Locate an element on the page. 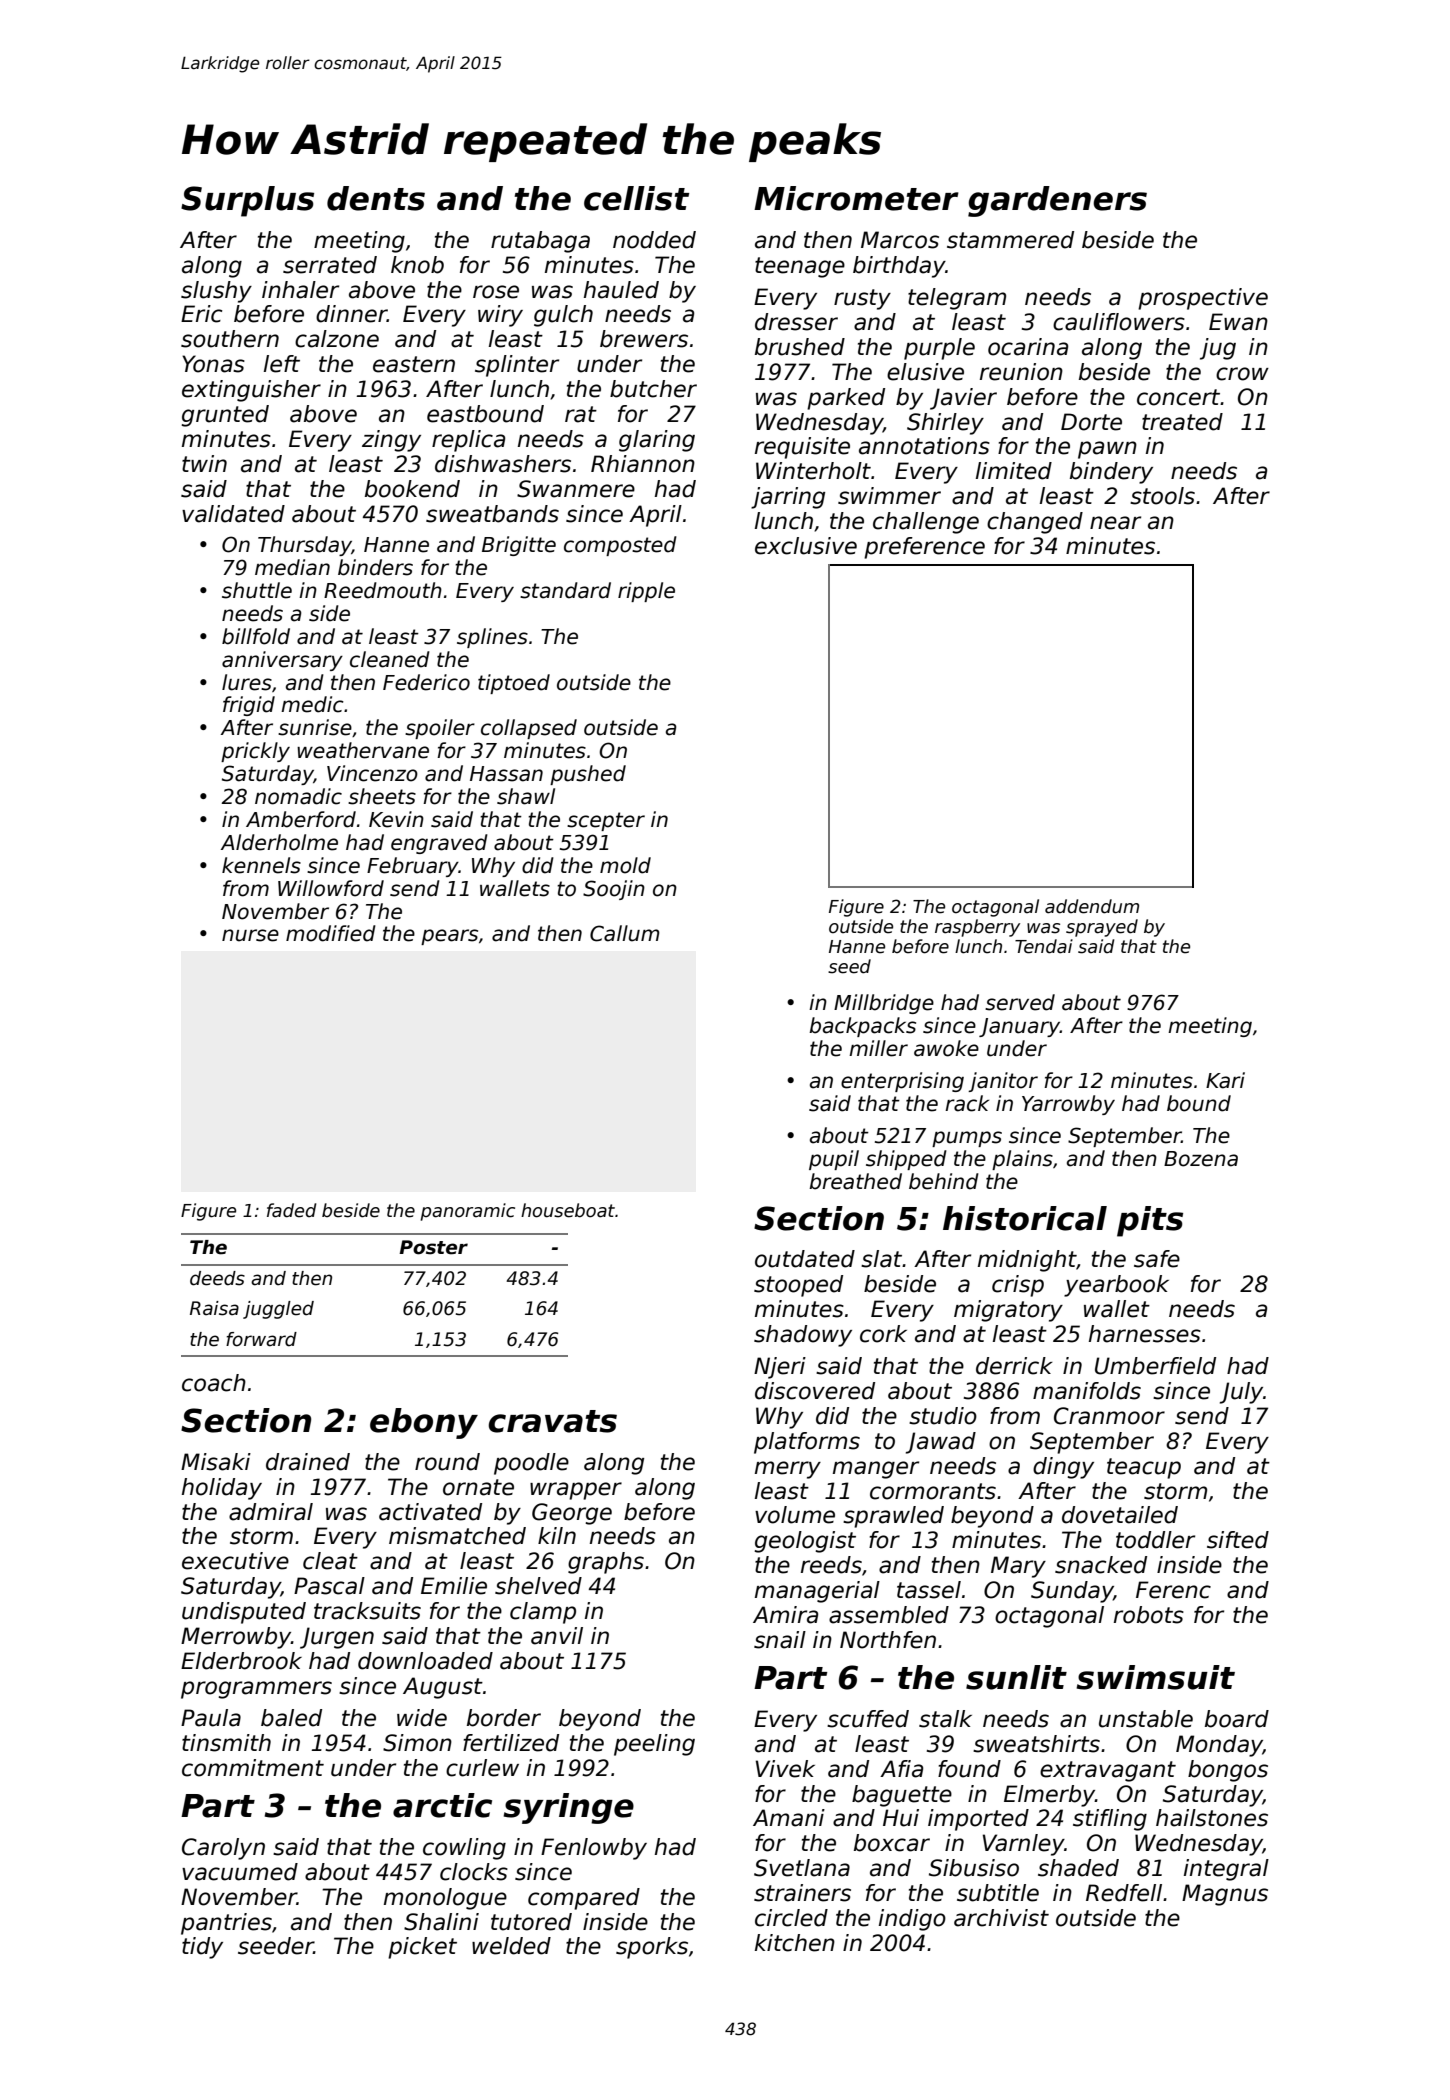 The width and height of the page is (1450, 2100). curlew is located at coordinates (482, 1768).
